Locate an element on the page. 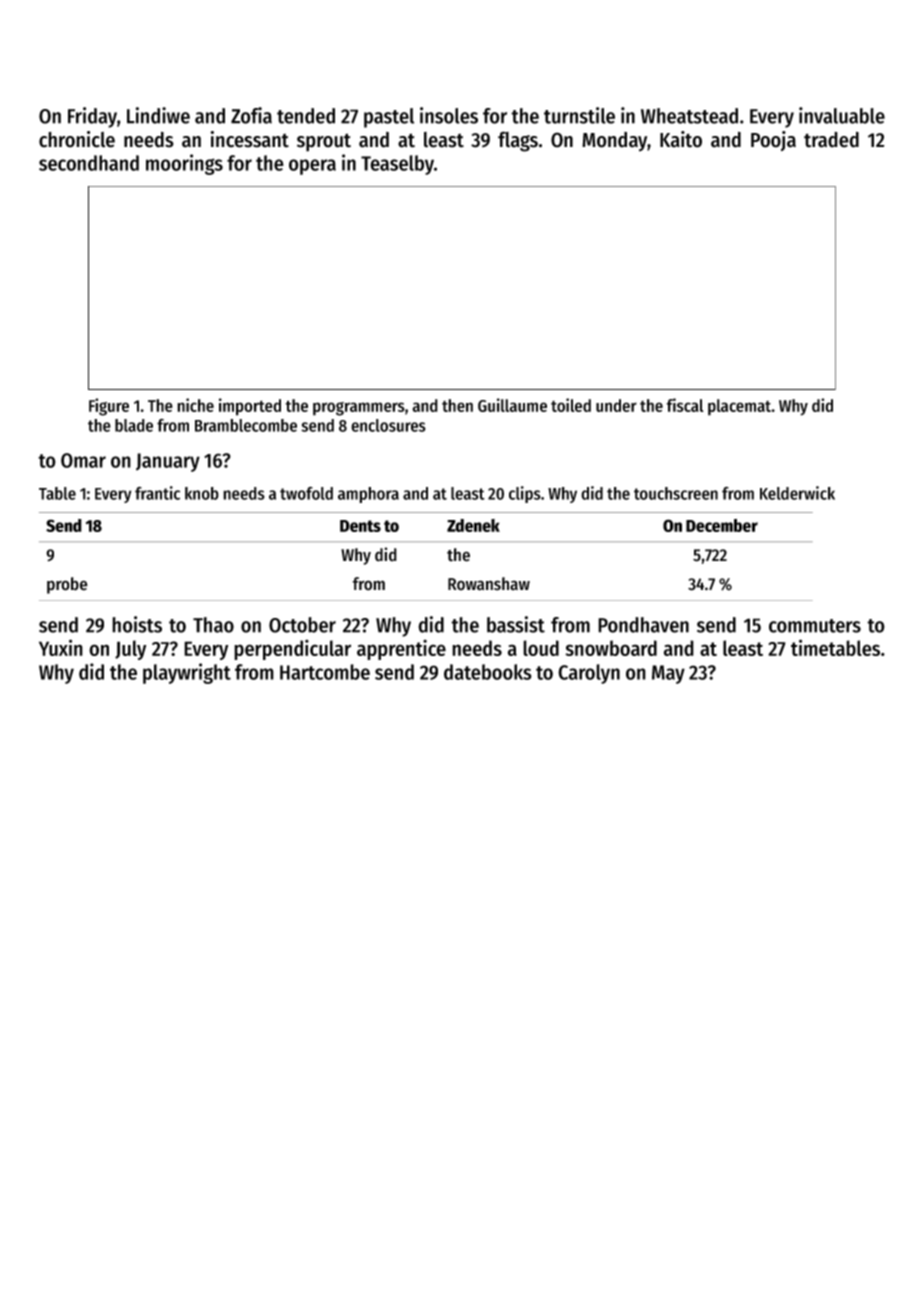 This image has width=924, height=1308. Guillaume is located at coordinates (512, 405).
